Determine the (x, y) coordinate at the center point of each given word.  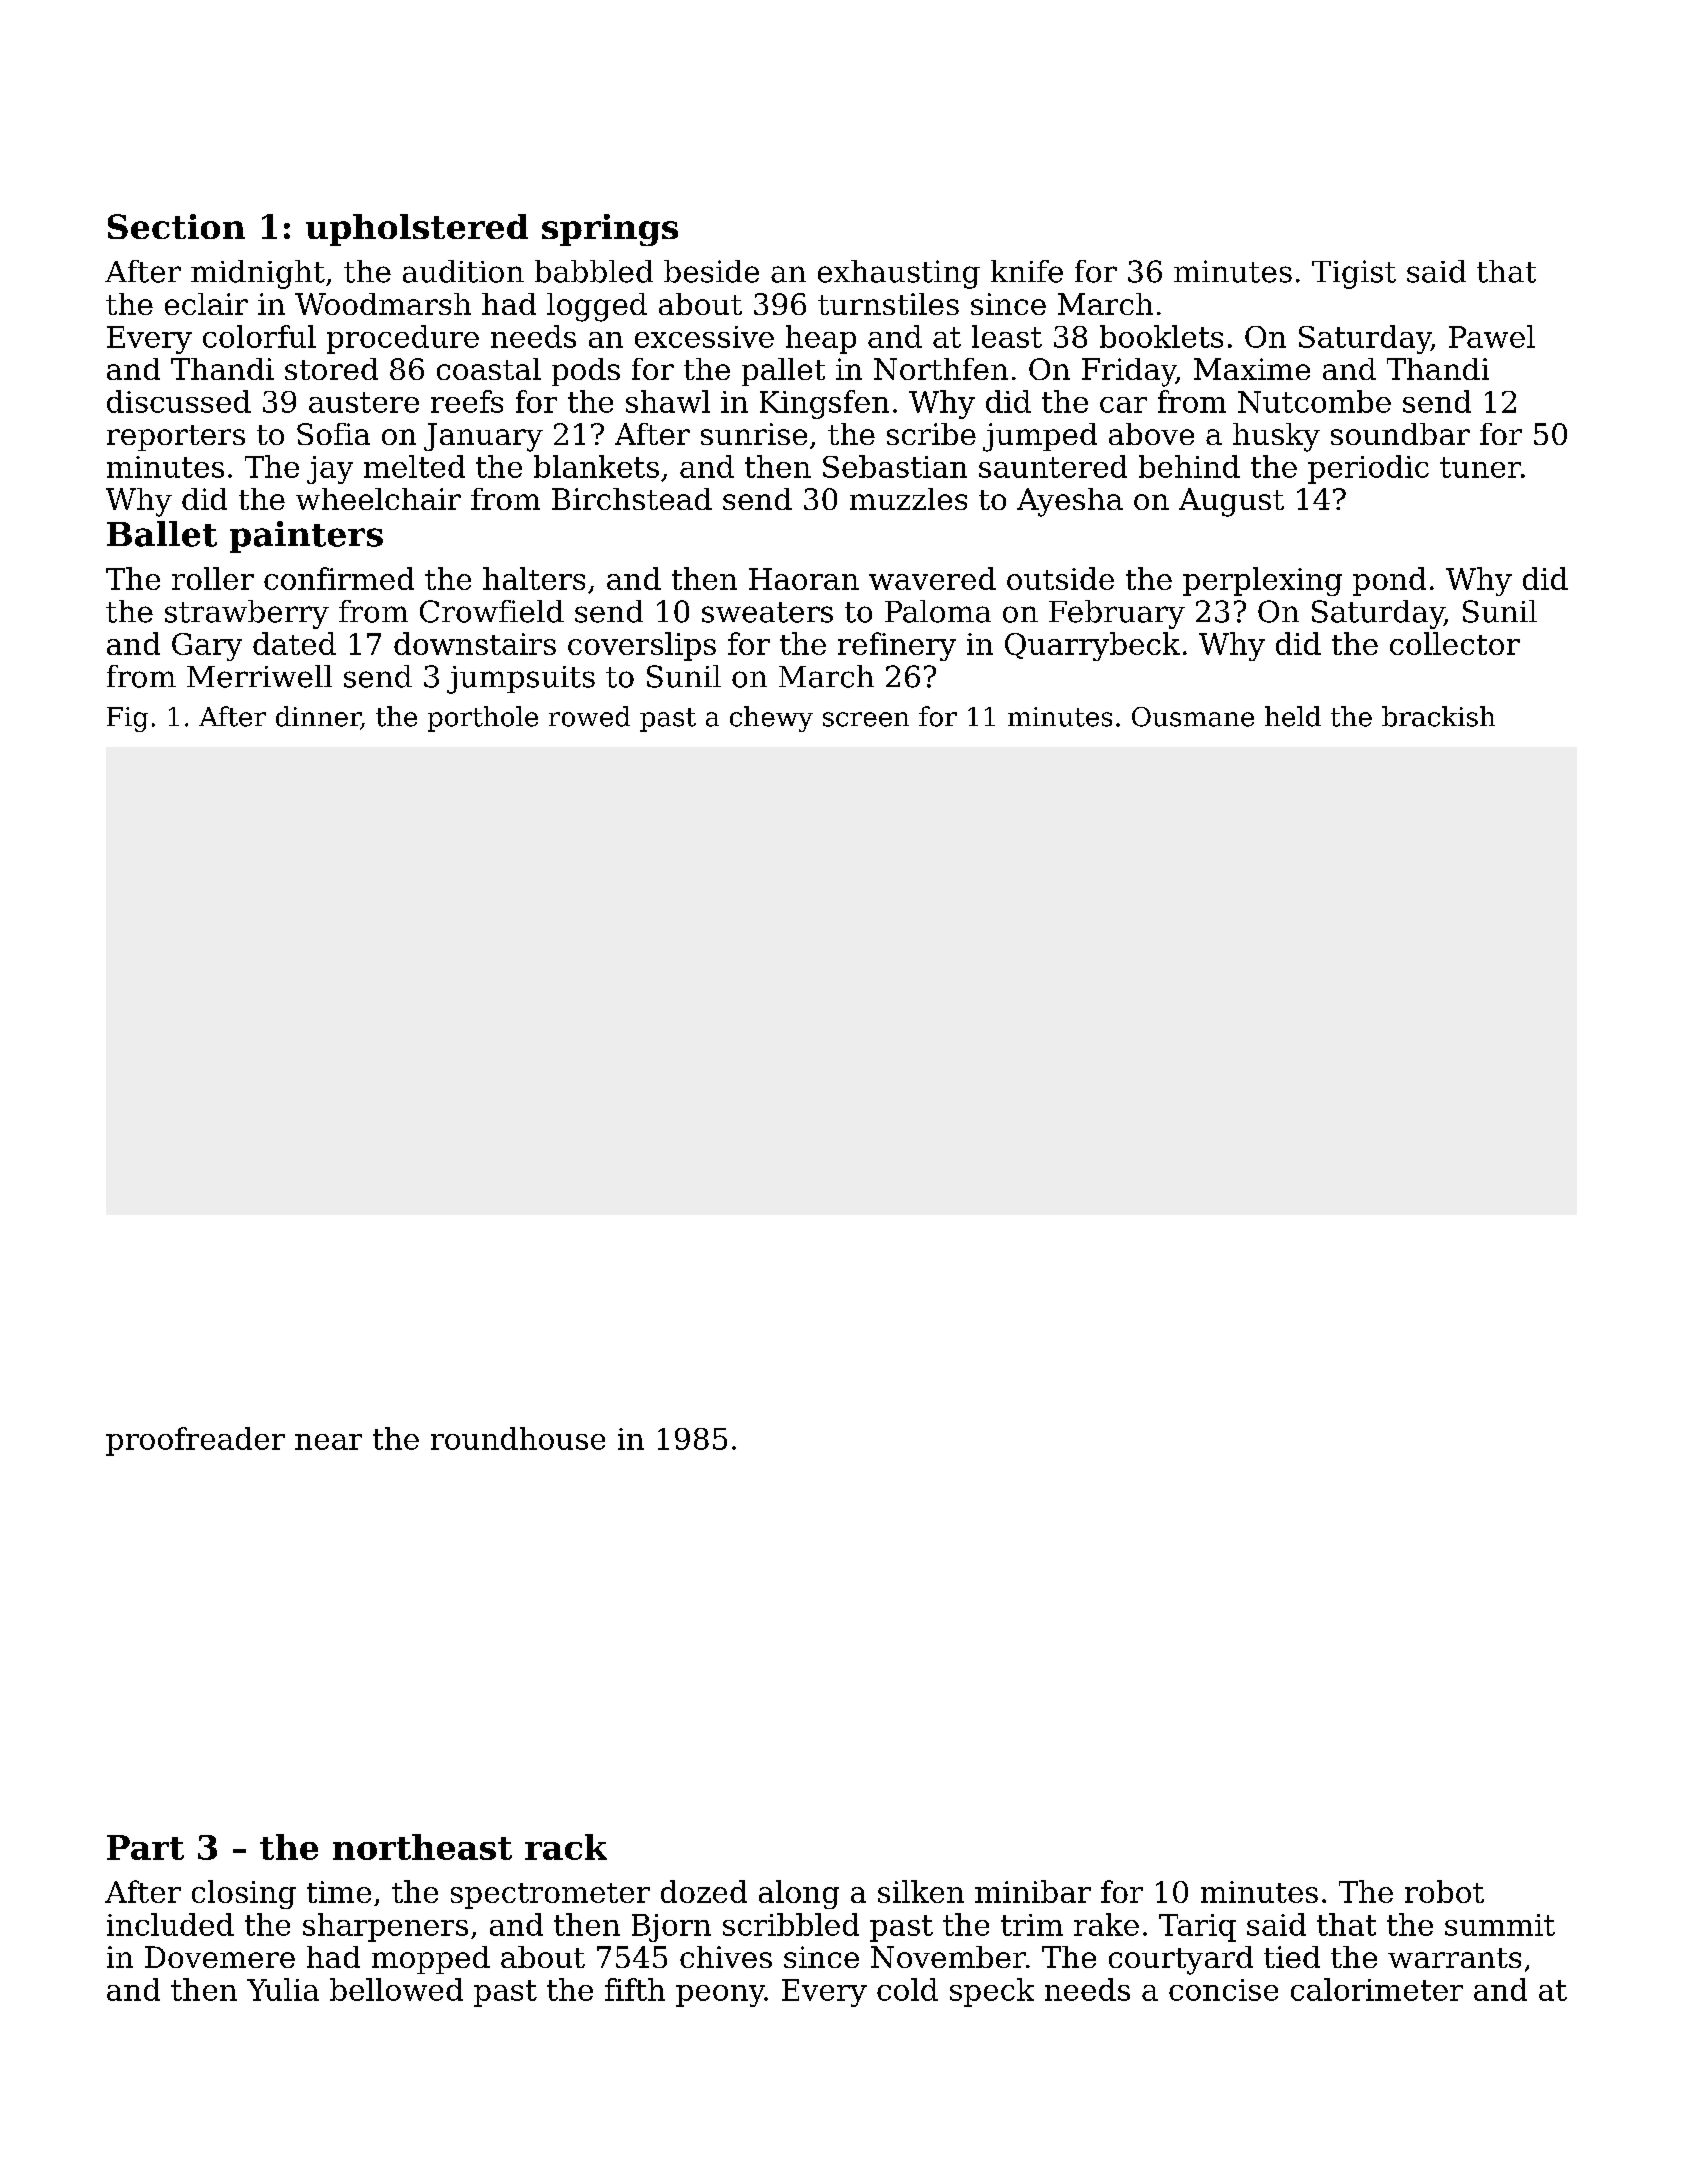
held (1293, 716)
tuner (1480, 467)
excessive (704, 337)
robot (1444, 1891)
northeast (422, 1847)
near (328, 1442)
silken (921, 1891)
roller (213, 578)
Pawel (1492, 336)
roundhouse (518, 1438)
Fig (127, 719)
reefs (467, 401)
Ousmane (1193, 717)
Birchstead (632, 499)
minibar (1033, 1891)
